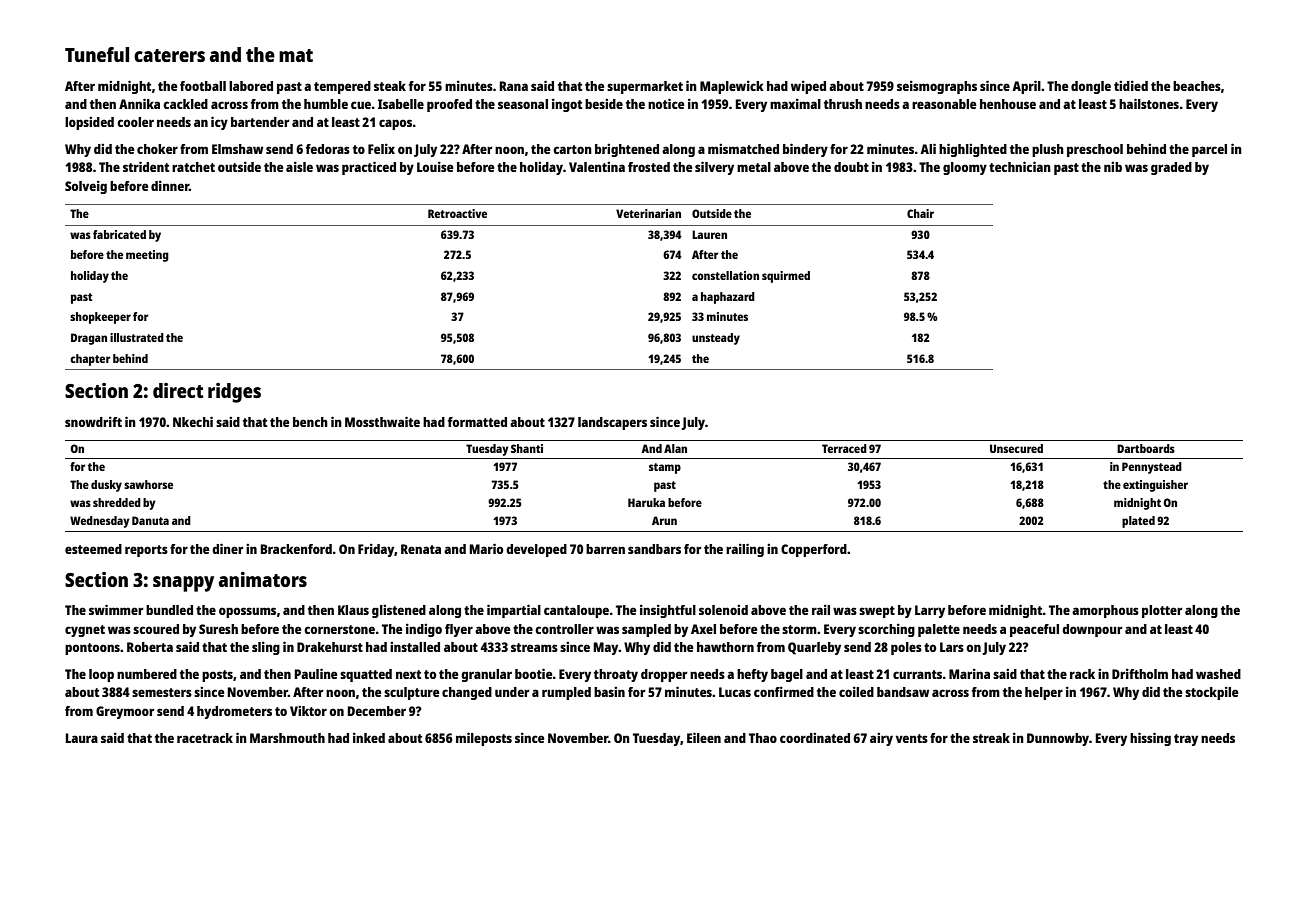  Describe the element at coordinates (369, 738) in the screenshot. I see `inked` at that location.
